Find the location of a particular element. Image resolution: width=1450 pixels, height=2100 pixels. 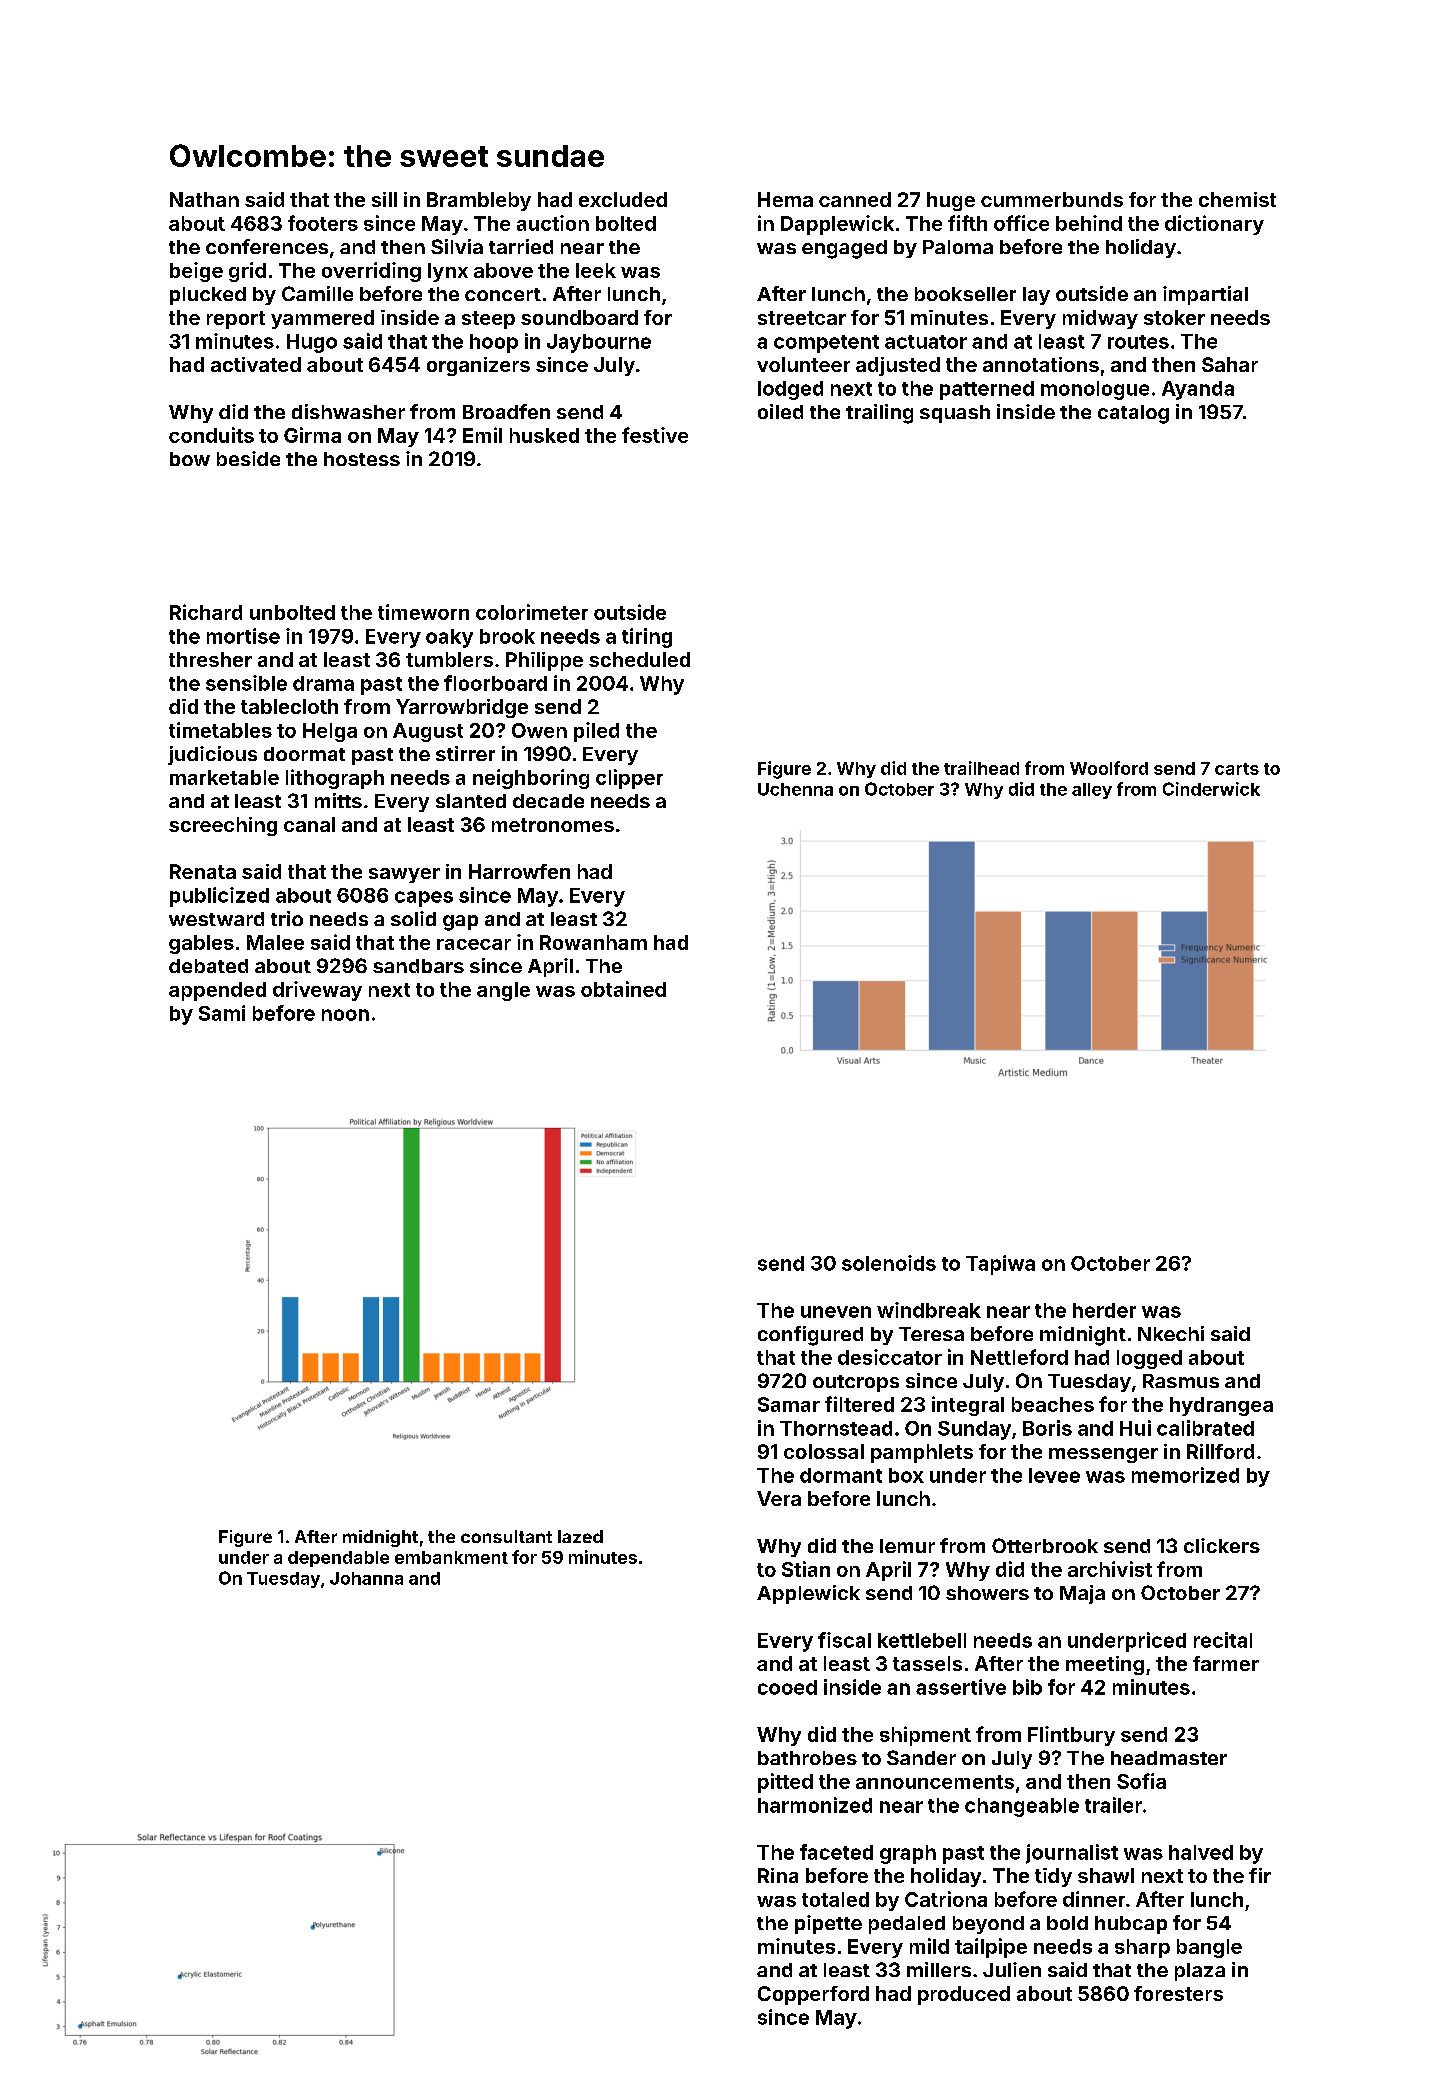

bathrobes is located at coordinates (807, 1758).
